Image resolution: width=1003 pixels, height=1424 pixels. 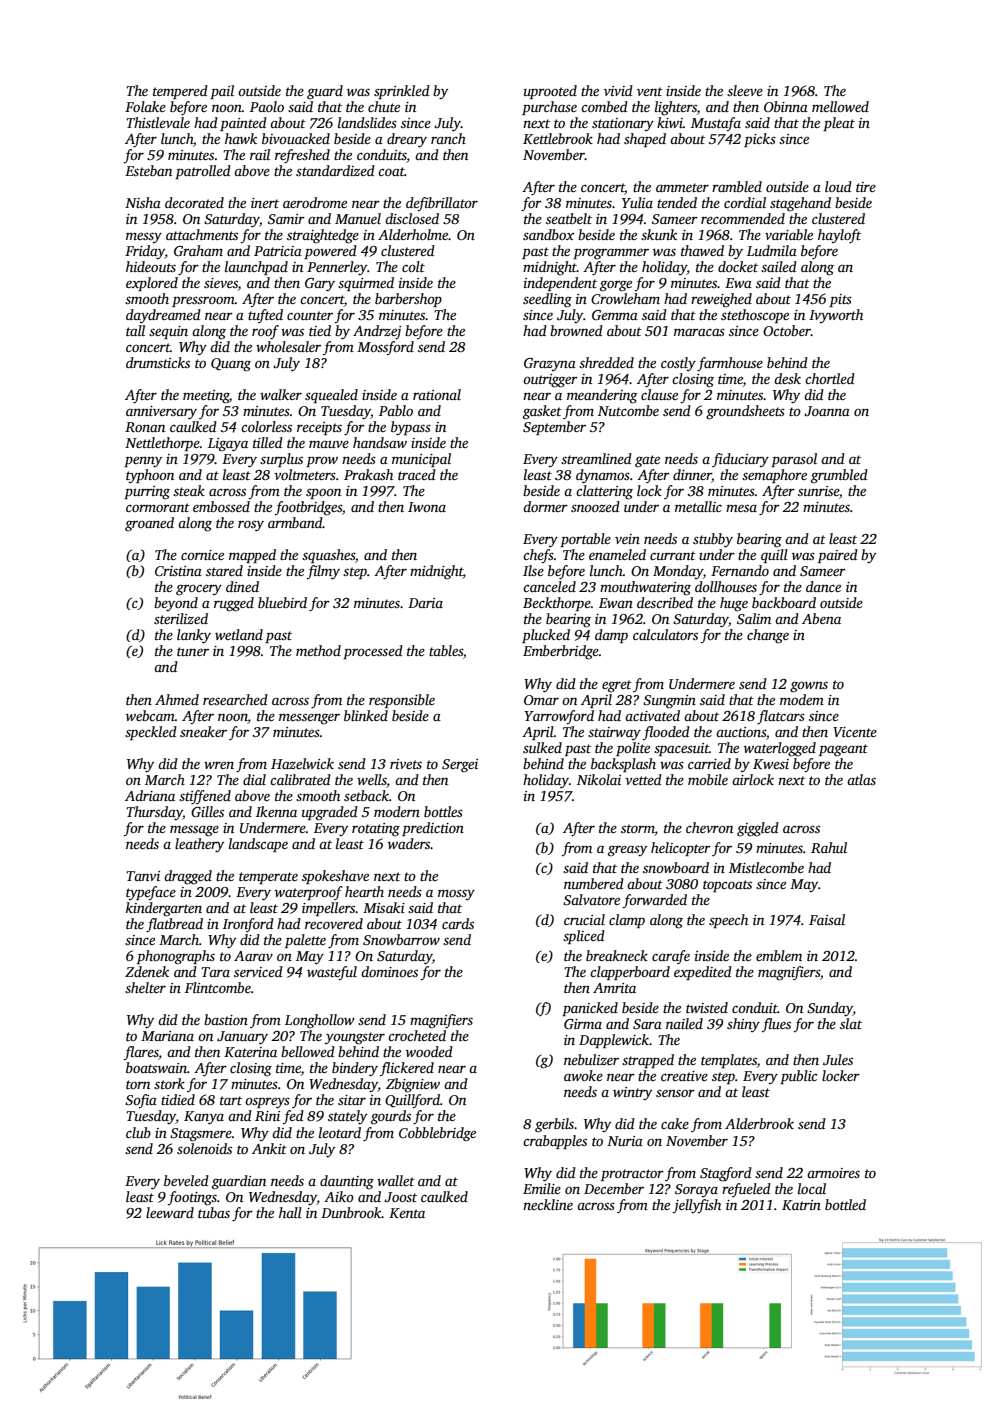 I want to click on solenoids, so click(x=204, y=1148).
